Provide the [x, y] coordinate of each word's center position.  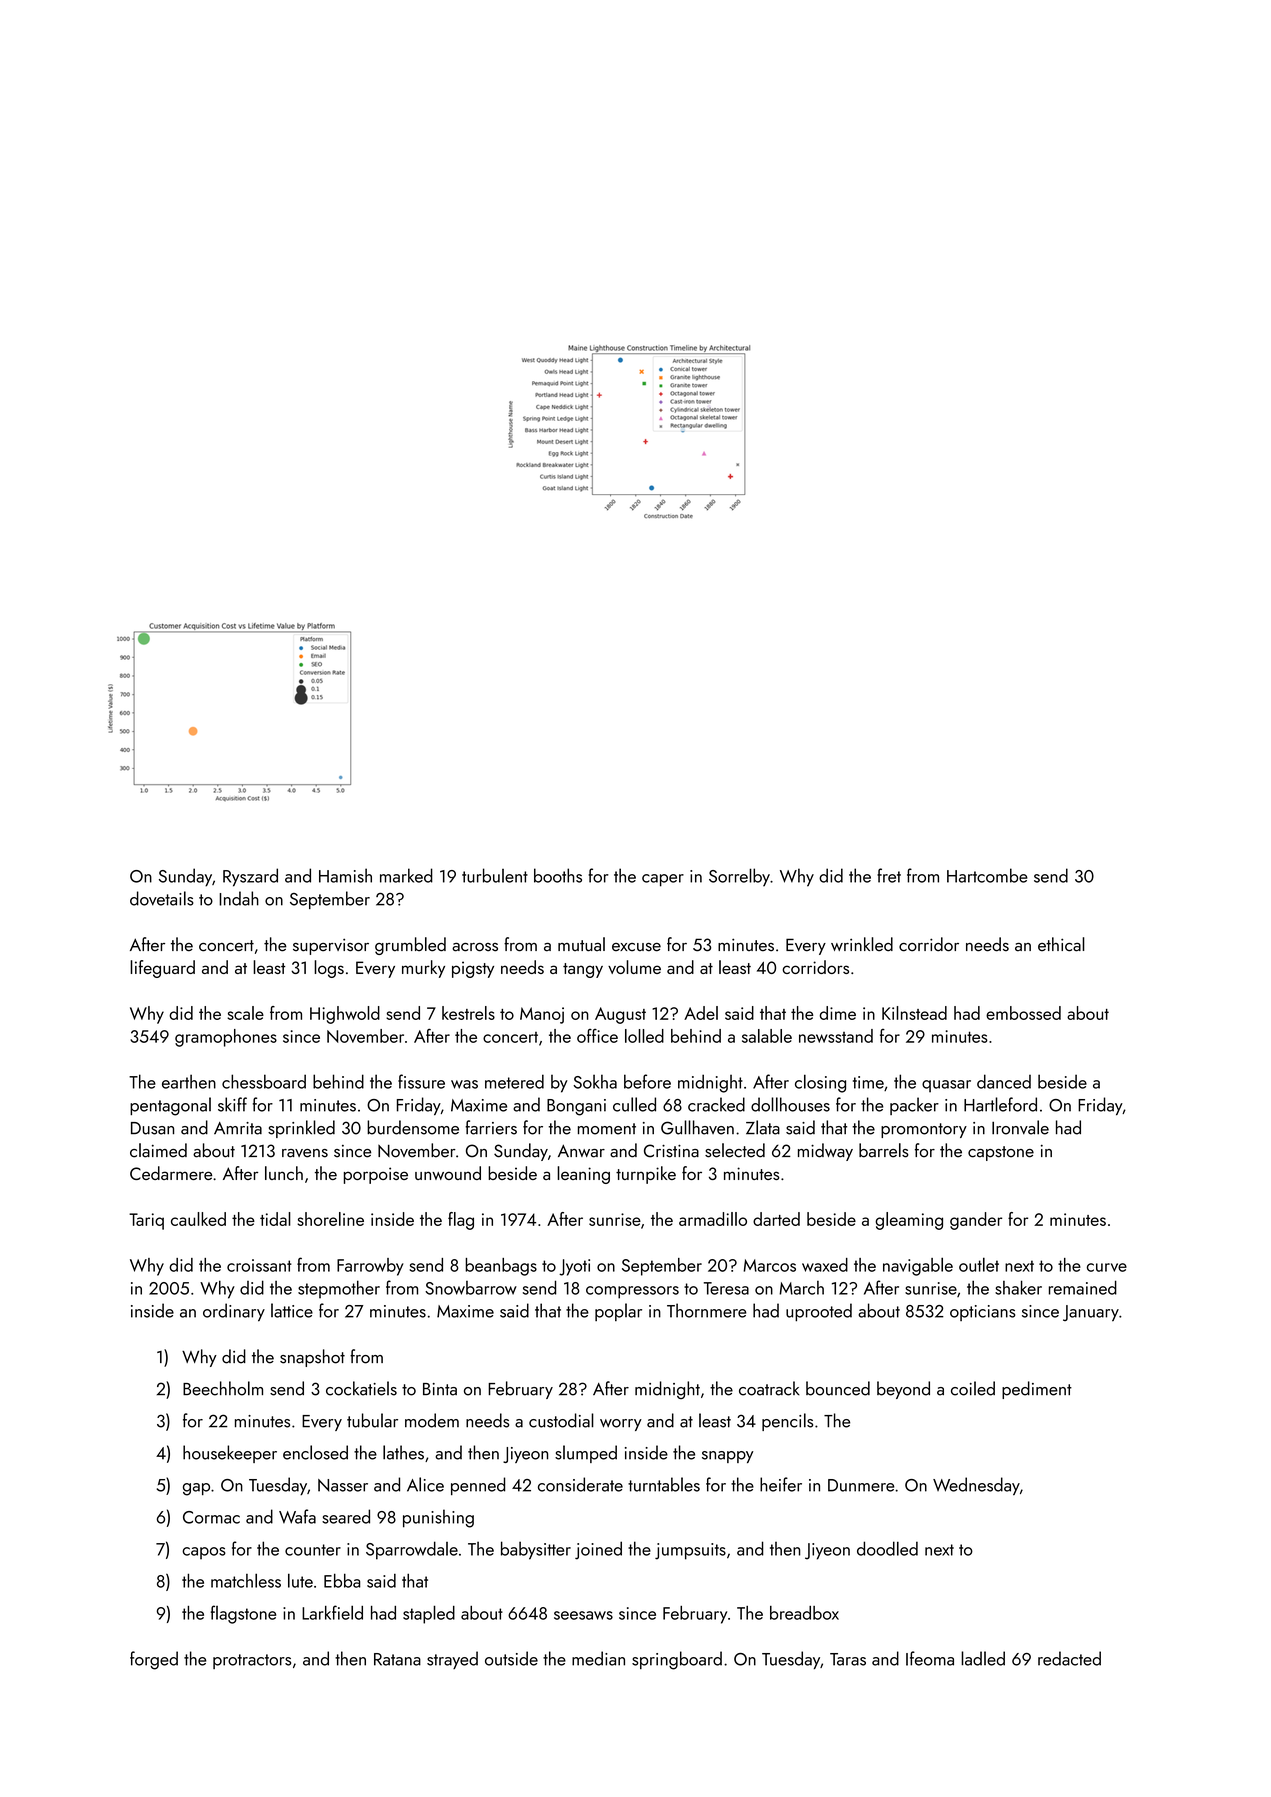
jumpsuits [690, 1551]
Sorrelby [739, 877]
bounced [838, 1388]
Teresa [726, 1288]
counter [313, 1550]
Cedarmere [171, 1173]
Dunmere [861, 1485]
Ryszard [250, 877]
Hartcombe [987, 875]
